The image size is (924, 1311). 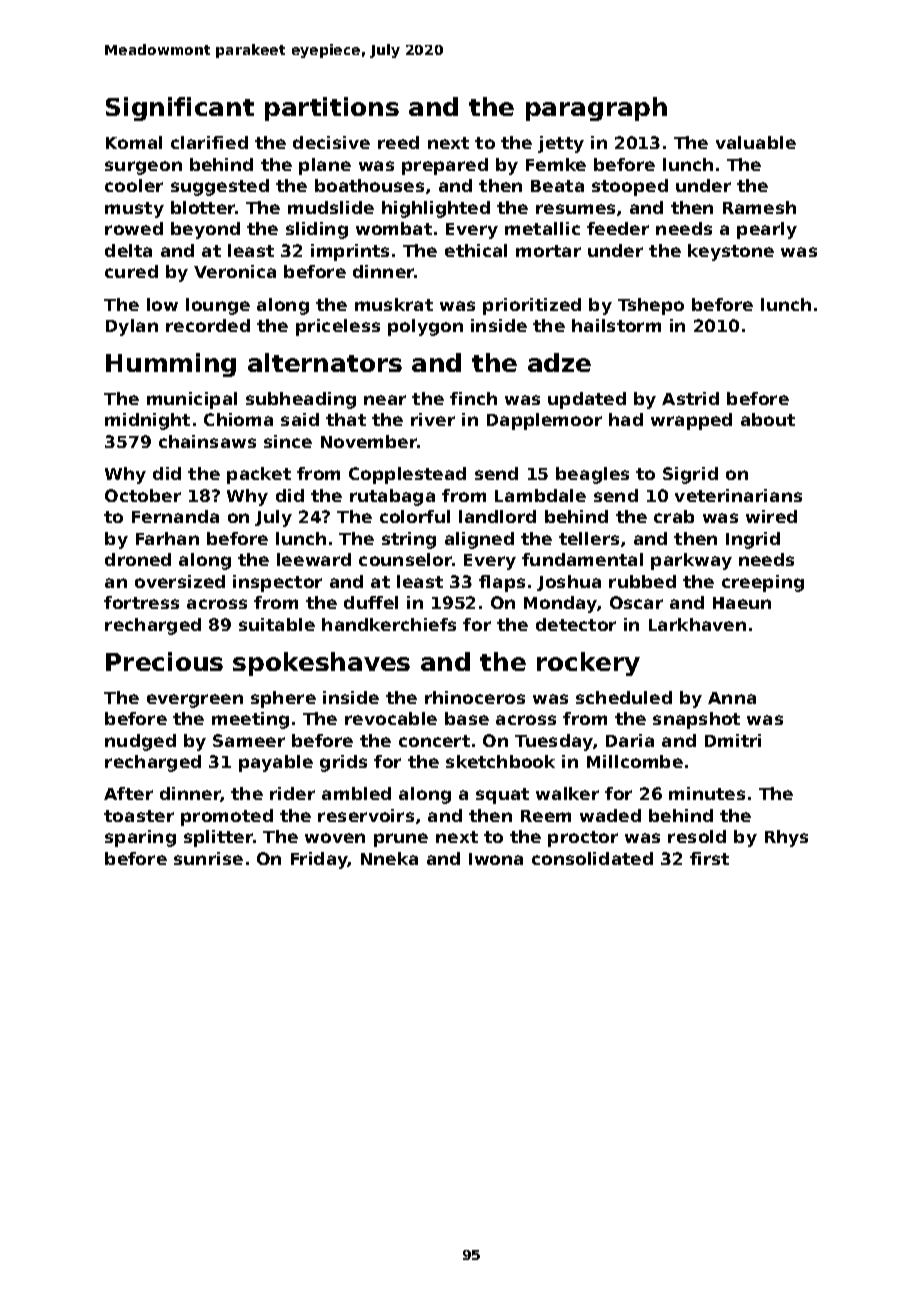 What do you see at coordinates (140, 742) in the image?
I see `nudged` at bounding box center [140, 742].
